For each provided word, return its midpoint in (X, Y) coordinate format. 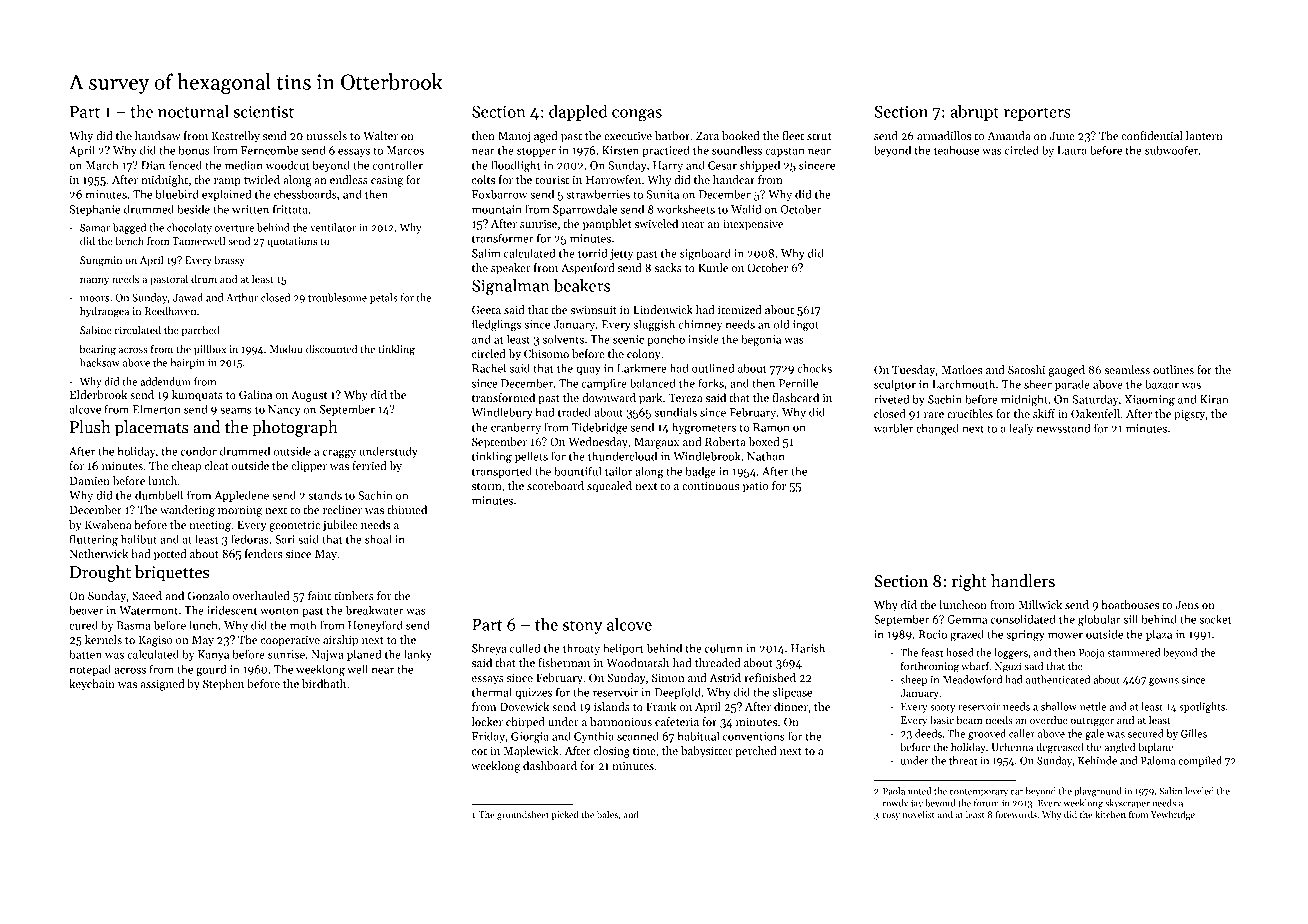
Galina (255, 394)
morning (240, 511)
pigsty (1190, 415)
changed (937, 429)
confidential (1151, 135)
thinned (407, 509)
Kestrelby (236, 137)
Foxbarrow (499, 194)
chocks (814, 368)
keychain (92, 685)
